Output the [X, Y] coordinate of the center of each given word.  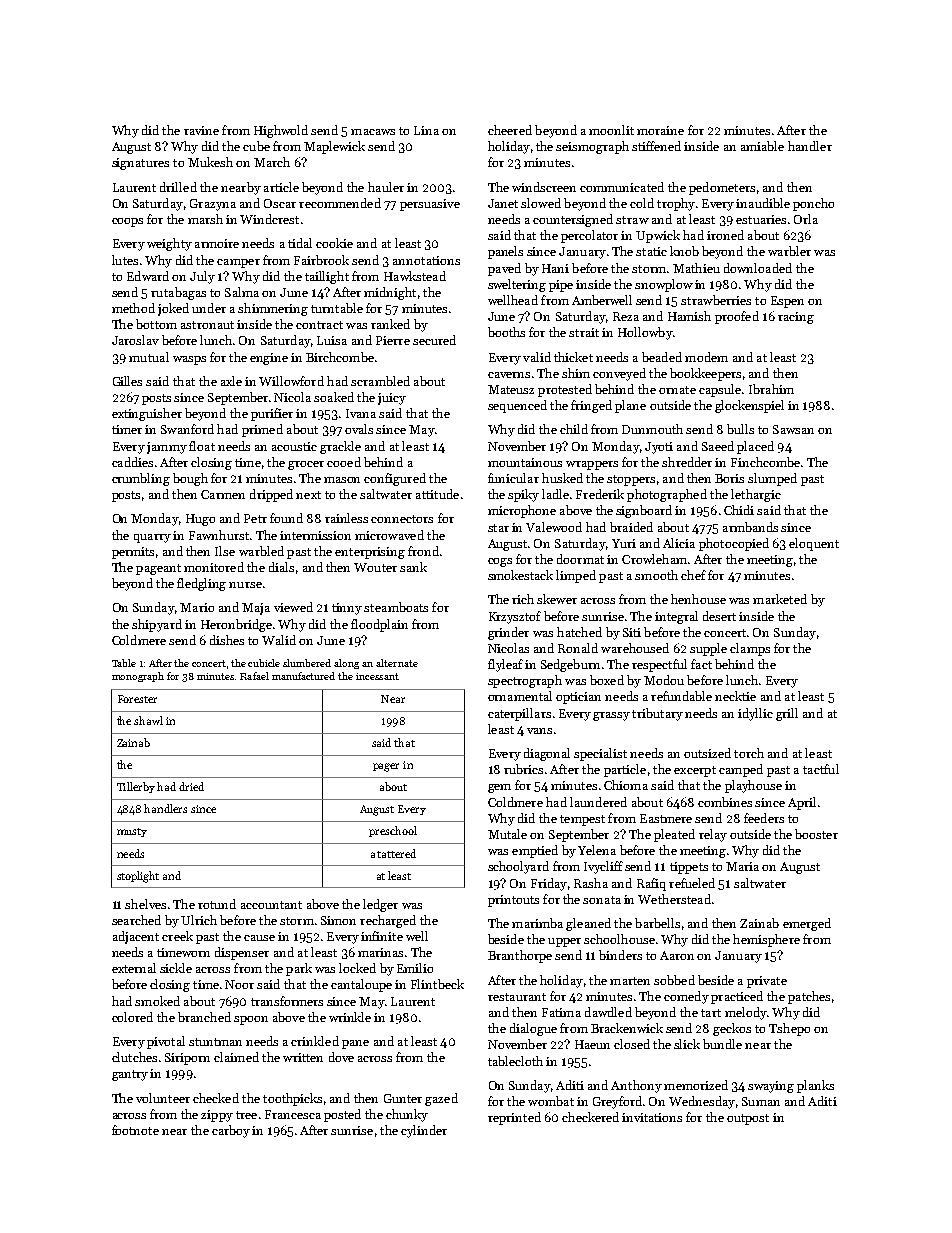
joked [173, 309]
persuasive [430, 205]
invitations [652, 1117]
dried [191, 786]
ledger [380, 905]
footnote [135, 1130]
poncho [813, 204]
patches [809, 997]
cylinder [424, 1131]
